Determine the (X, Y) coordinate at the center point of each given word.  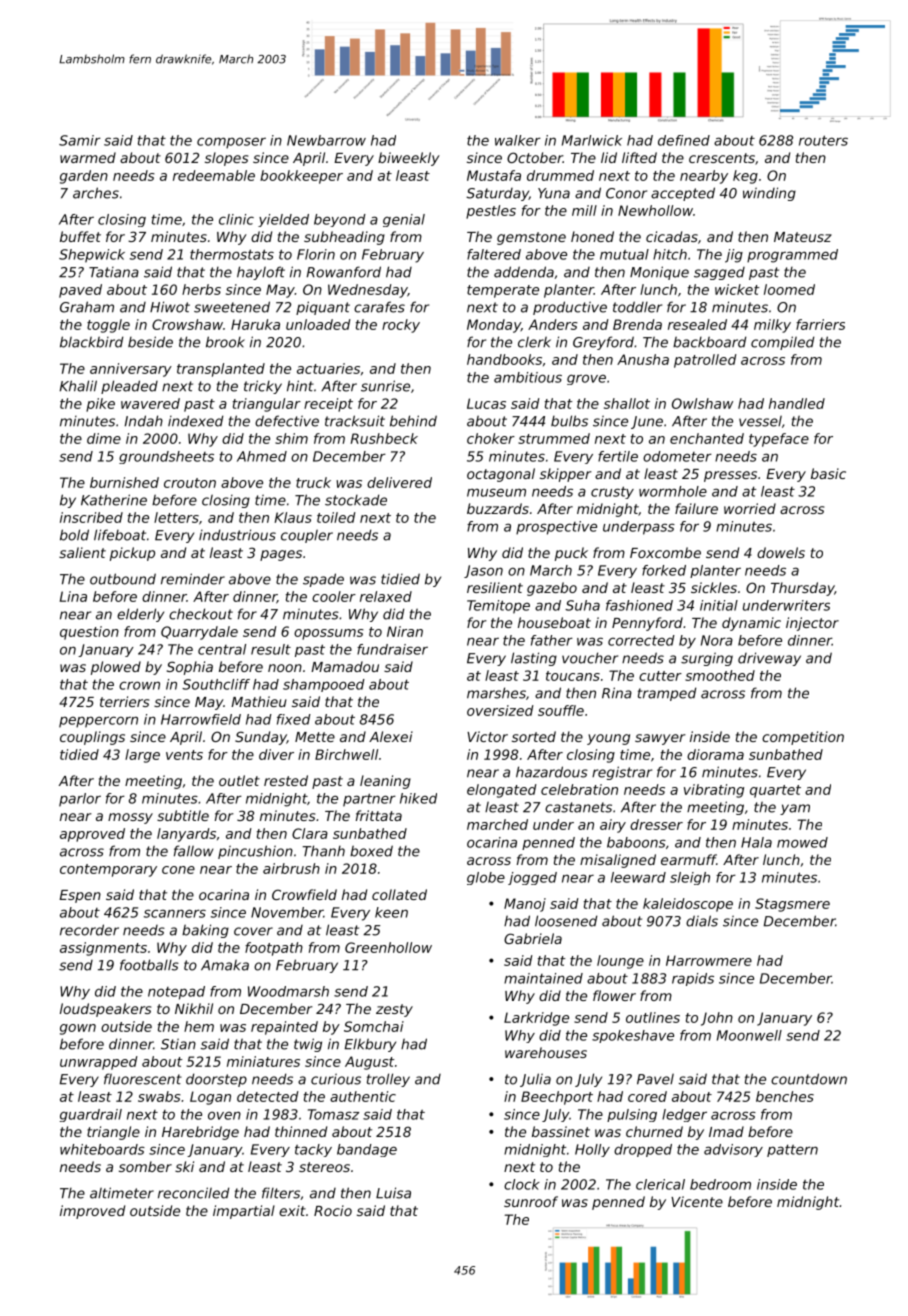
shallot (627, 403)
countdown (809, 1079)
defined (684, 140)
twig (308, 1045)
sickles (714, 587)
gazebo (552, 589)
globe (486, 878)
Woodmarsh (288, 991)
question (89, 633)
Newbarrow (326, 140)
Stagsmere (792, 905)
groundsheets (166, 457)
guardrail (91, 1115)
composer (231, 143)
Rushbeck (384, 438)
